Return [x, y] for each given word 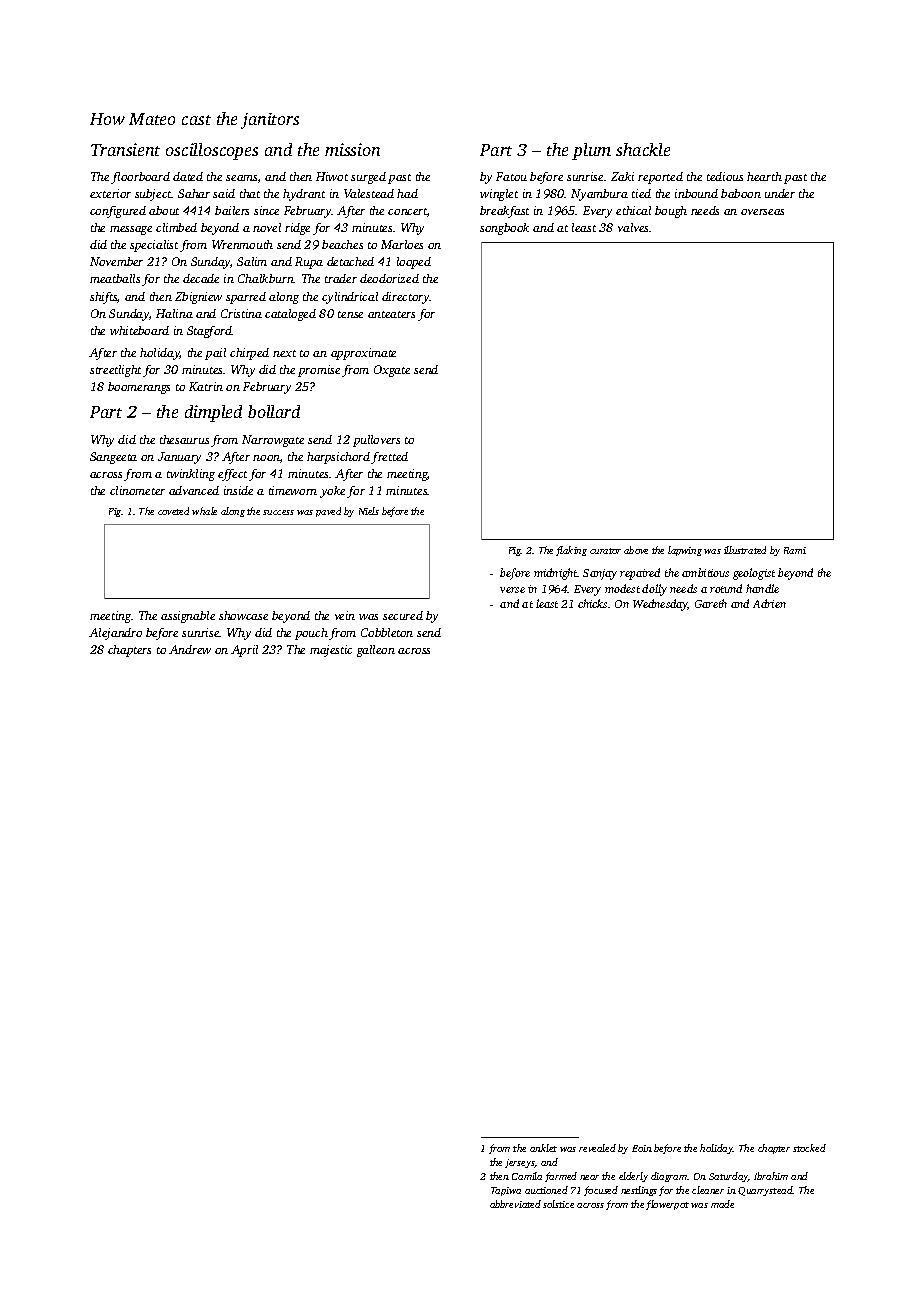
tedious [725, 176]
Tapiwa [506, 1191]
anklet [543, 1148]
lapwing [685, 551]
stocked [809, 1148]
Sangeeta [113, 458]
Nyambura [599, 195]
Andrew [190, 649]
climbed [176, 227]
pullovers [376, 441]
